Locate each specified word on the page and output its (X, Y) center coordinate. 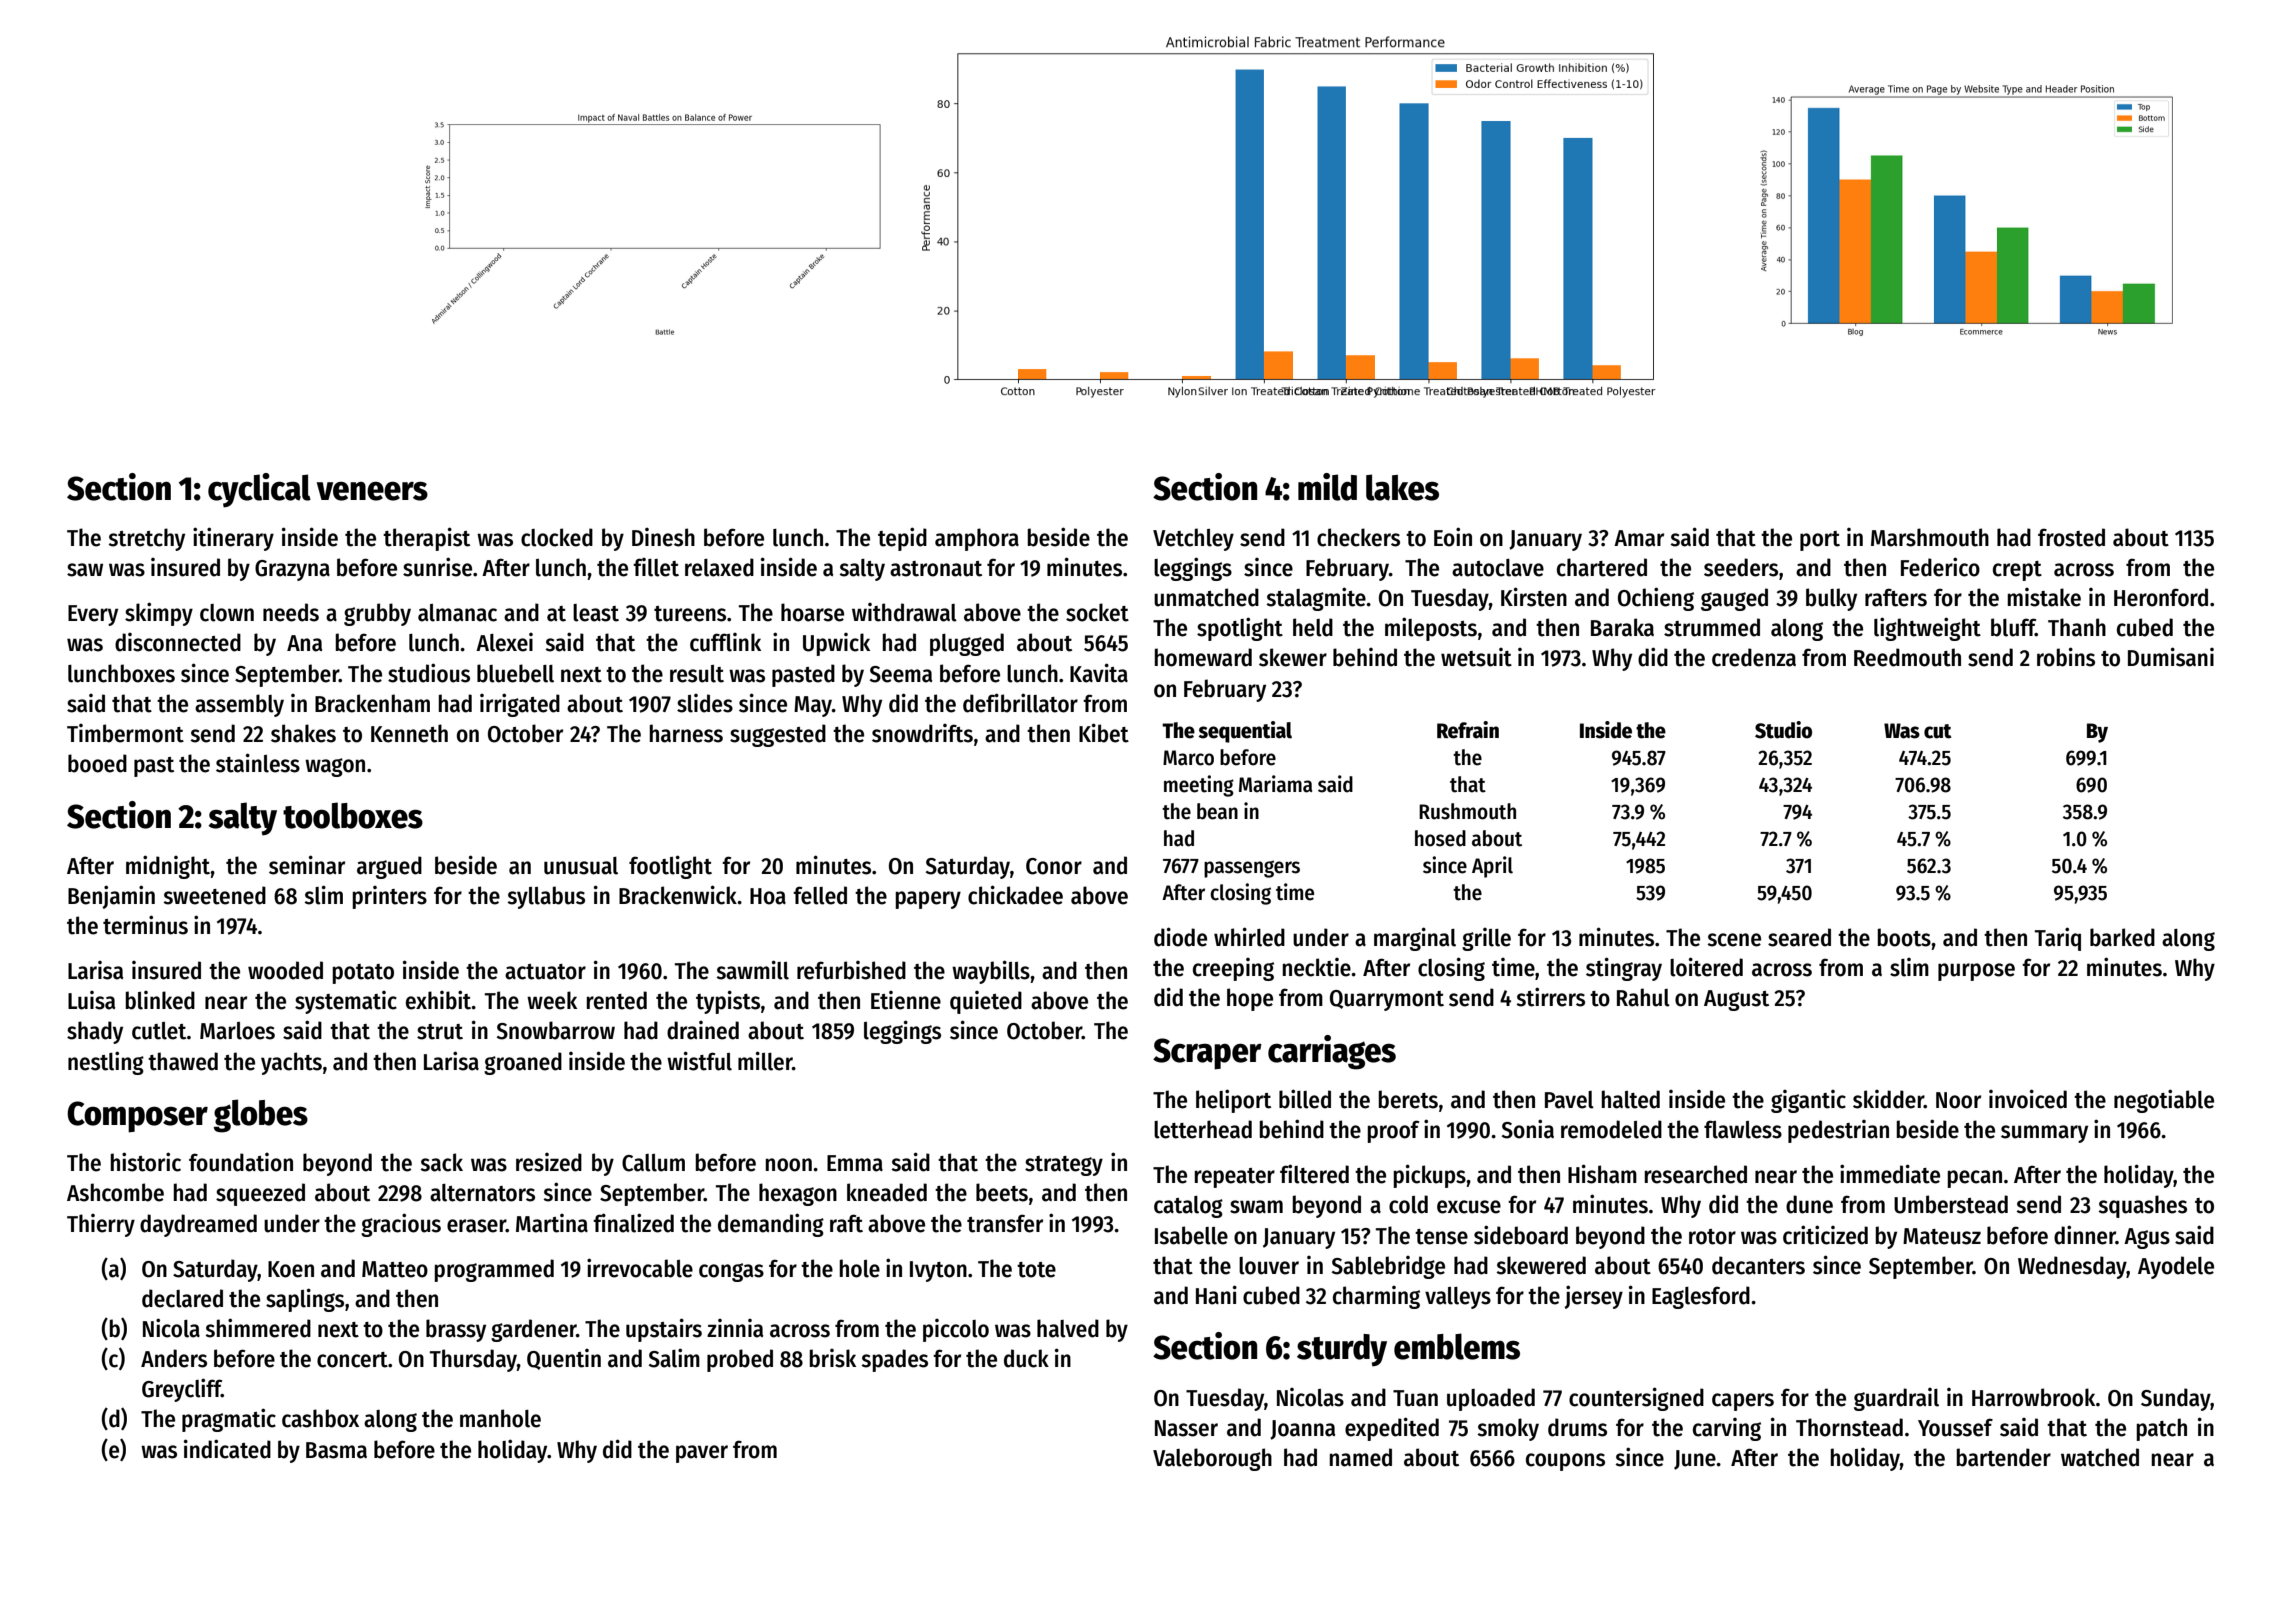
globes (261, 1116)
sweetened (214, 895)
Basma (336, 1450)
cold (1408, 1204)
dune (1809, 1204)
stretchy (146, 539)
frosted (2071, 537)
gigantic (1808, 1101)
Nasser (1186, 1428)
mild (1327, 487)
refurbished (851, 970)
